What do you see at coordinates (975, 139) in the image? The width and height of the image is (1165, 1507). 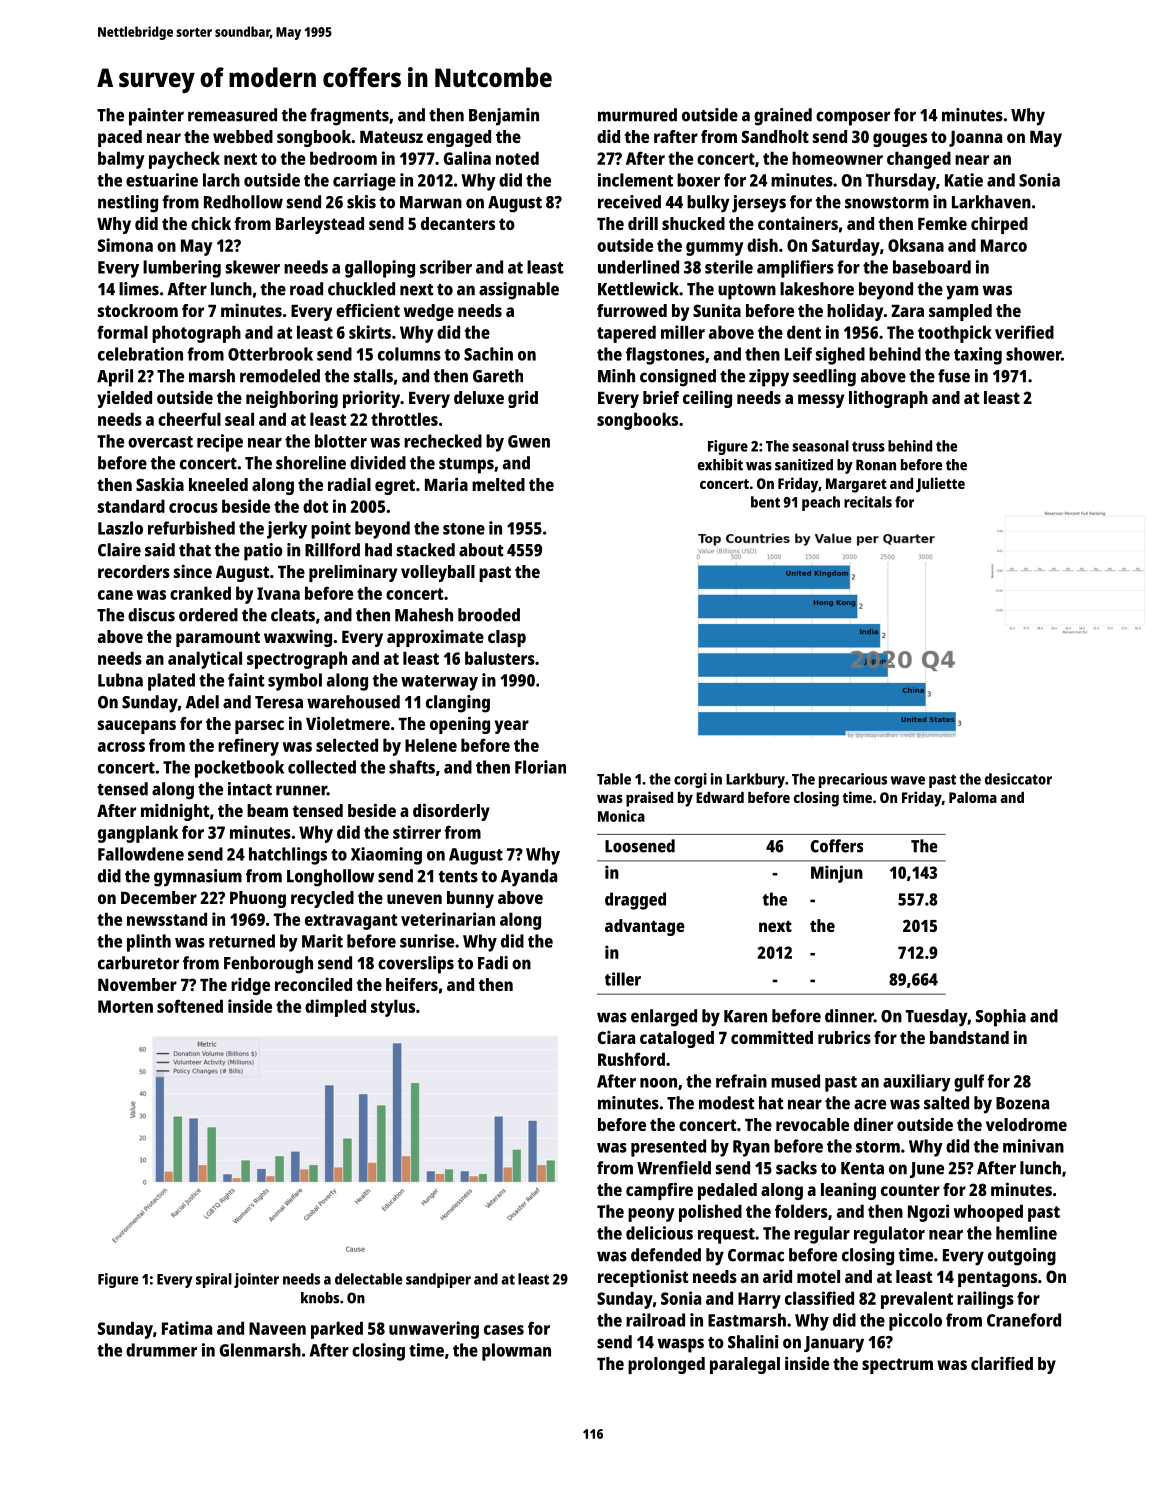 I see `Joanna` at bounding box center [975, 139].
